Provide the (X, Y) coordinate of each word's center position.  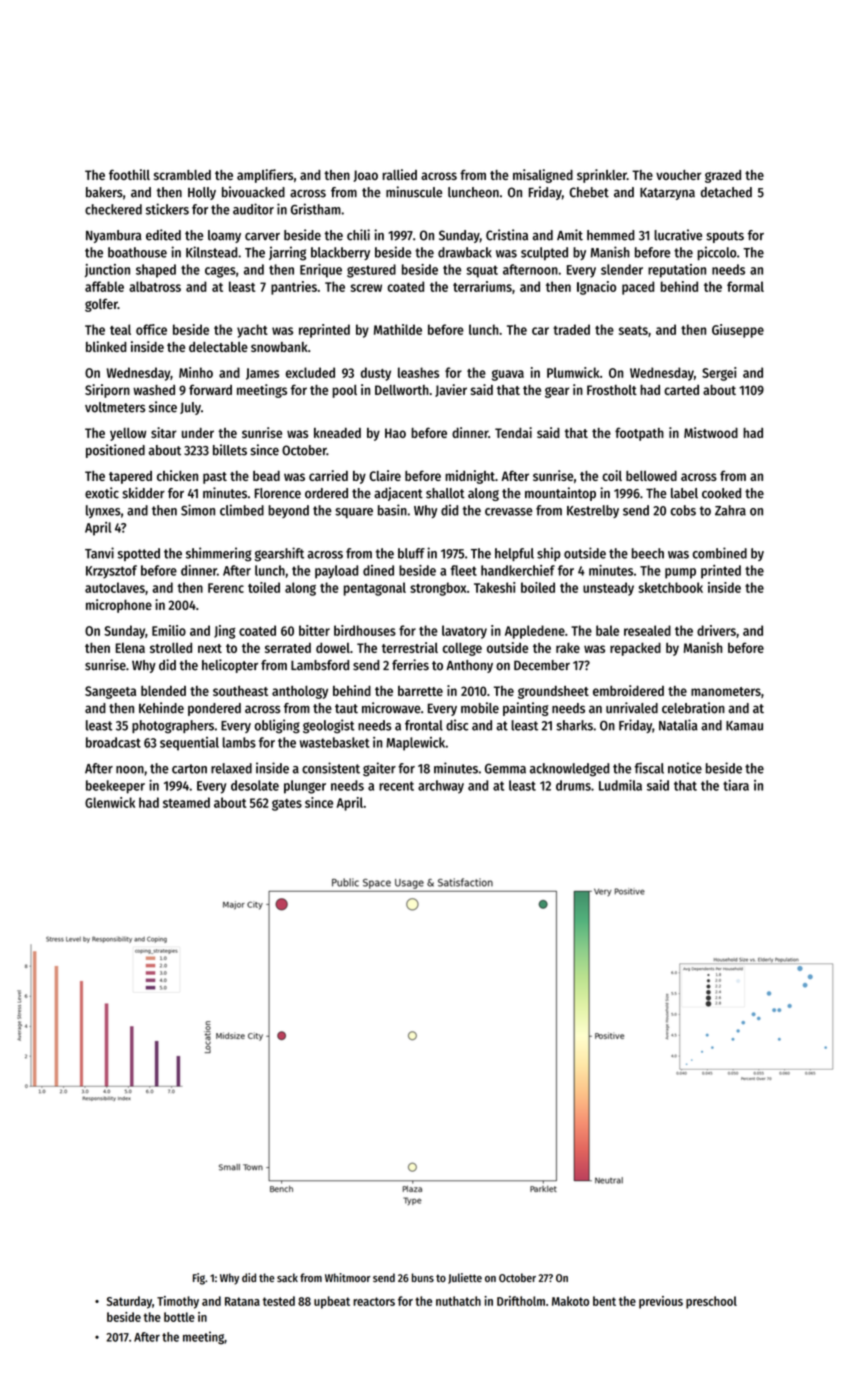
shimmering (219, 554)
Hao (395, 433)
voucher (678, 175)
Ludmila (620, 785)
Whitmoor (348, 1277)
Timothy (178, 1302)
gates (287, 805)
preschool (711, 1302)
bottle (179, 1317)
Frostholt (612, 390)
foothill (129, 174)
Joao (365, 176)
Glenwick (110, 802)
